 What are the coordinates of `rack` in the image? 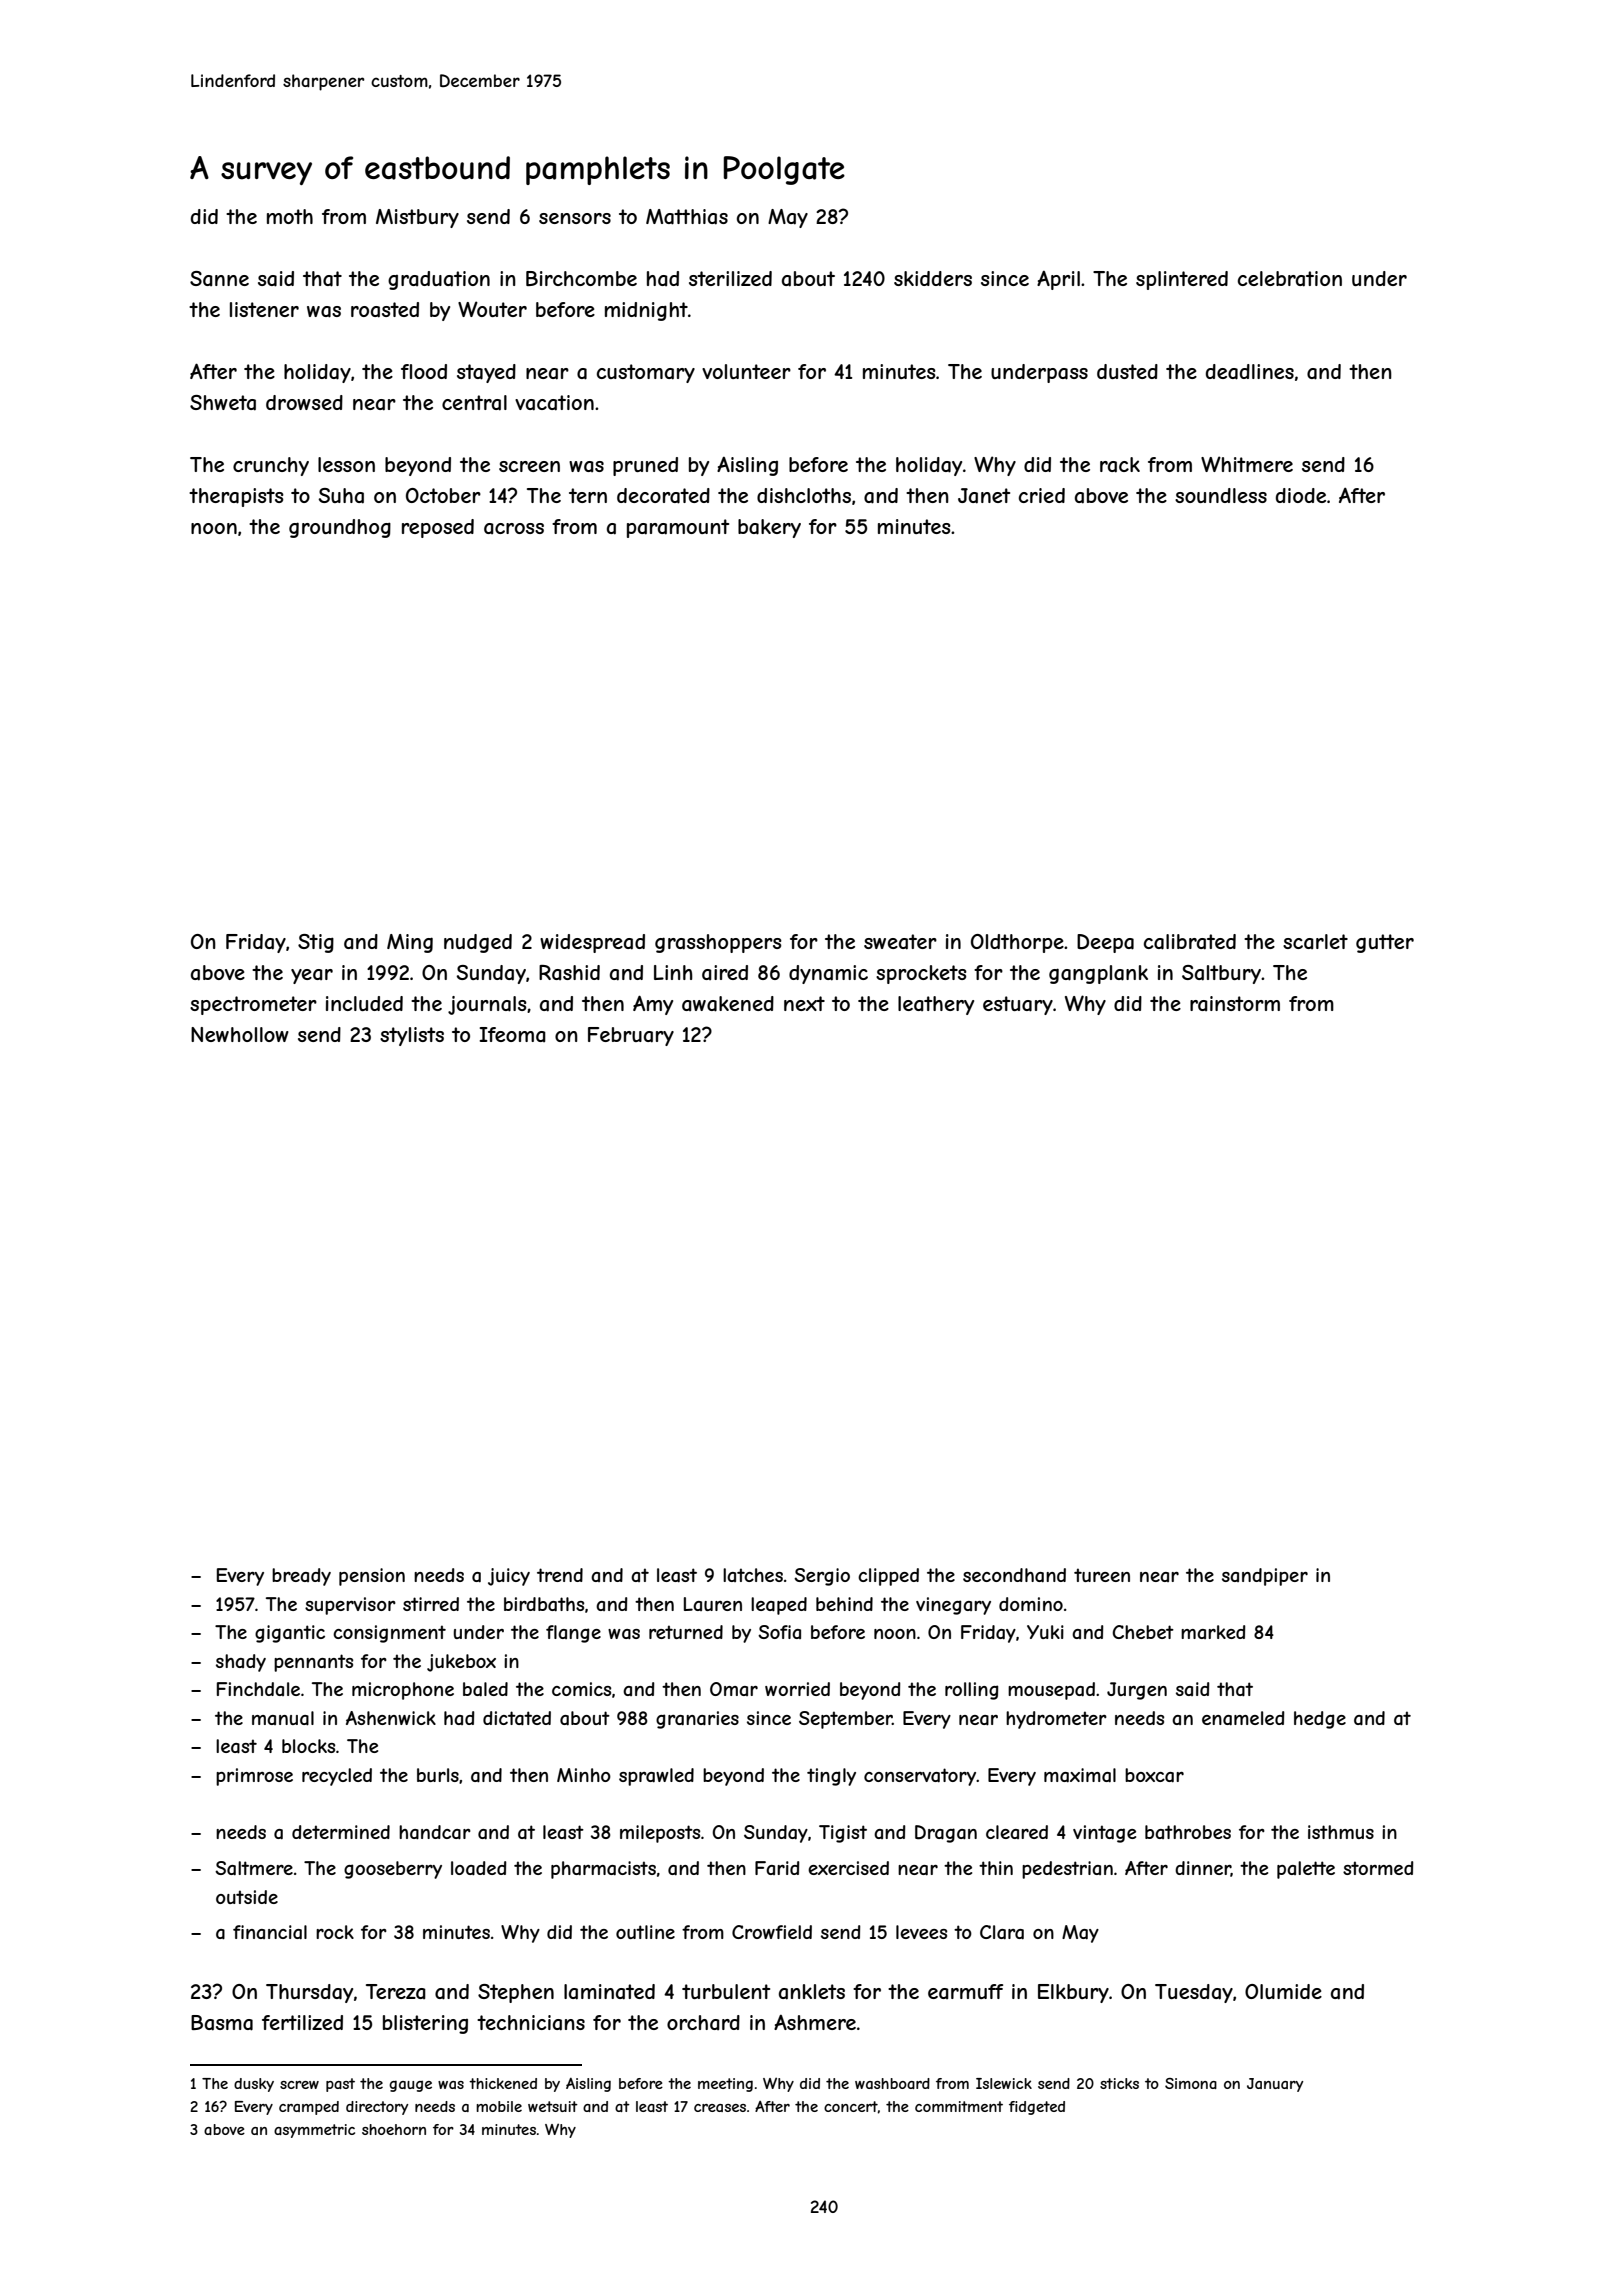 It's located at (1120, 465).
